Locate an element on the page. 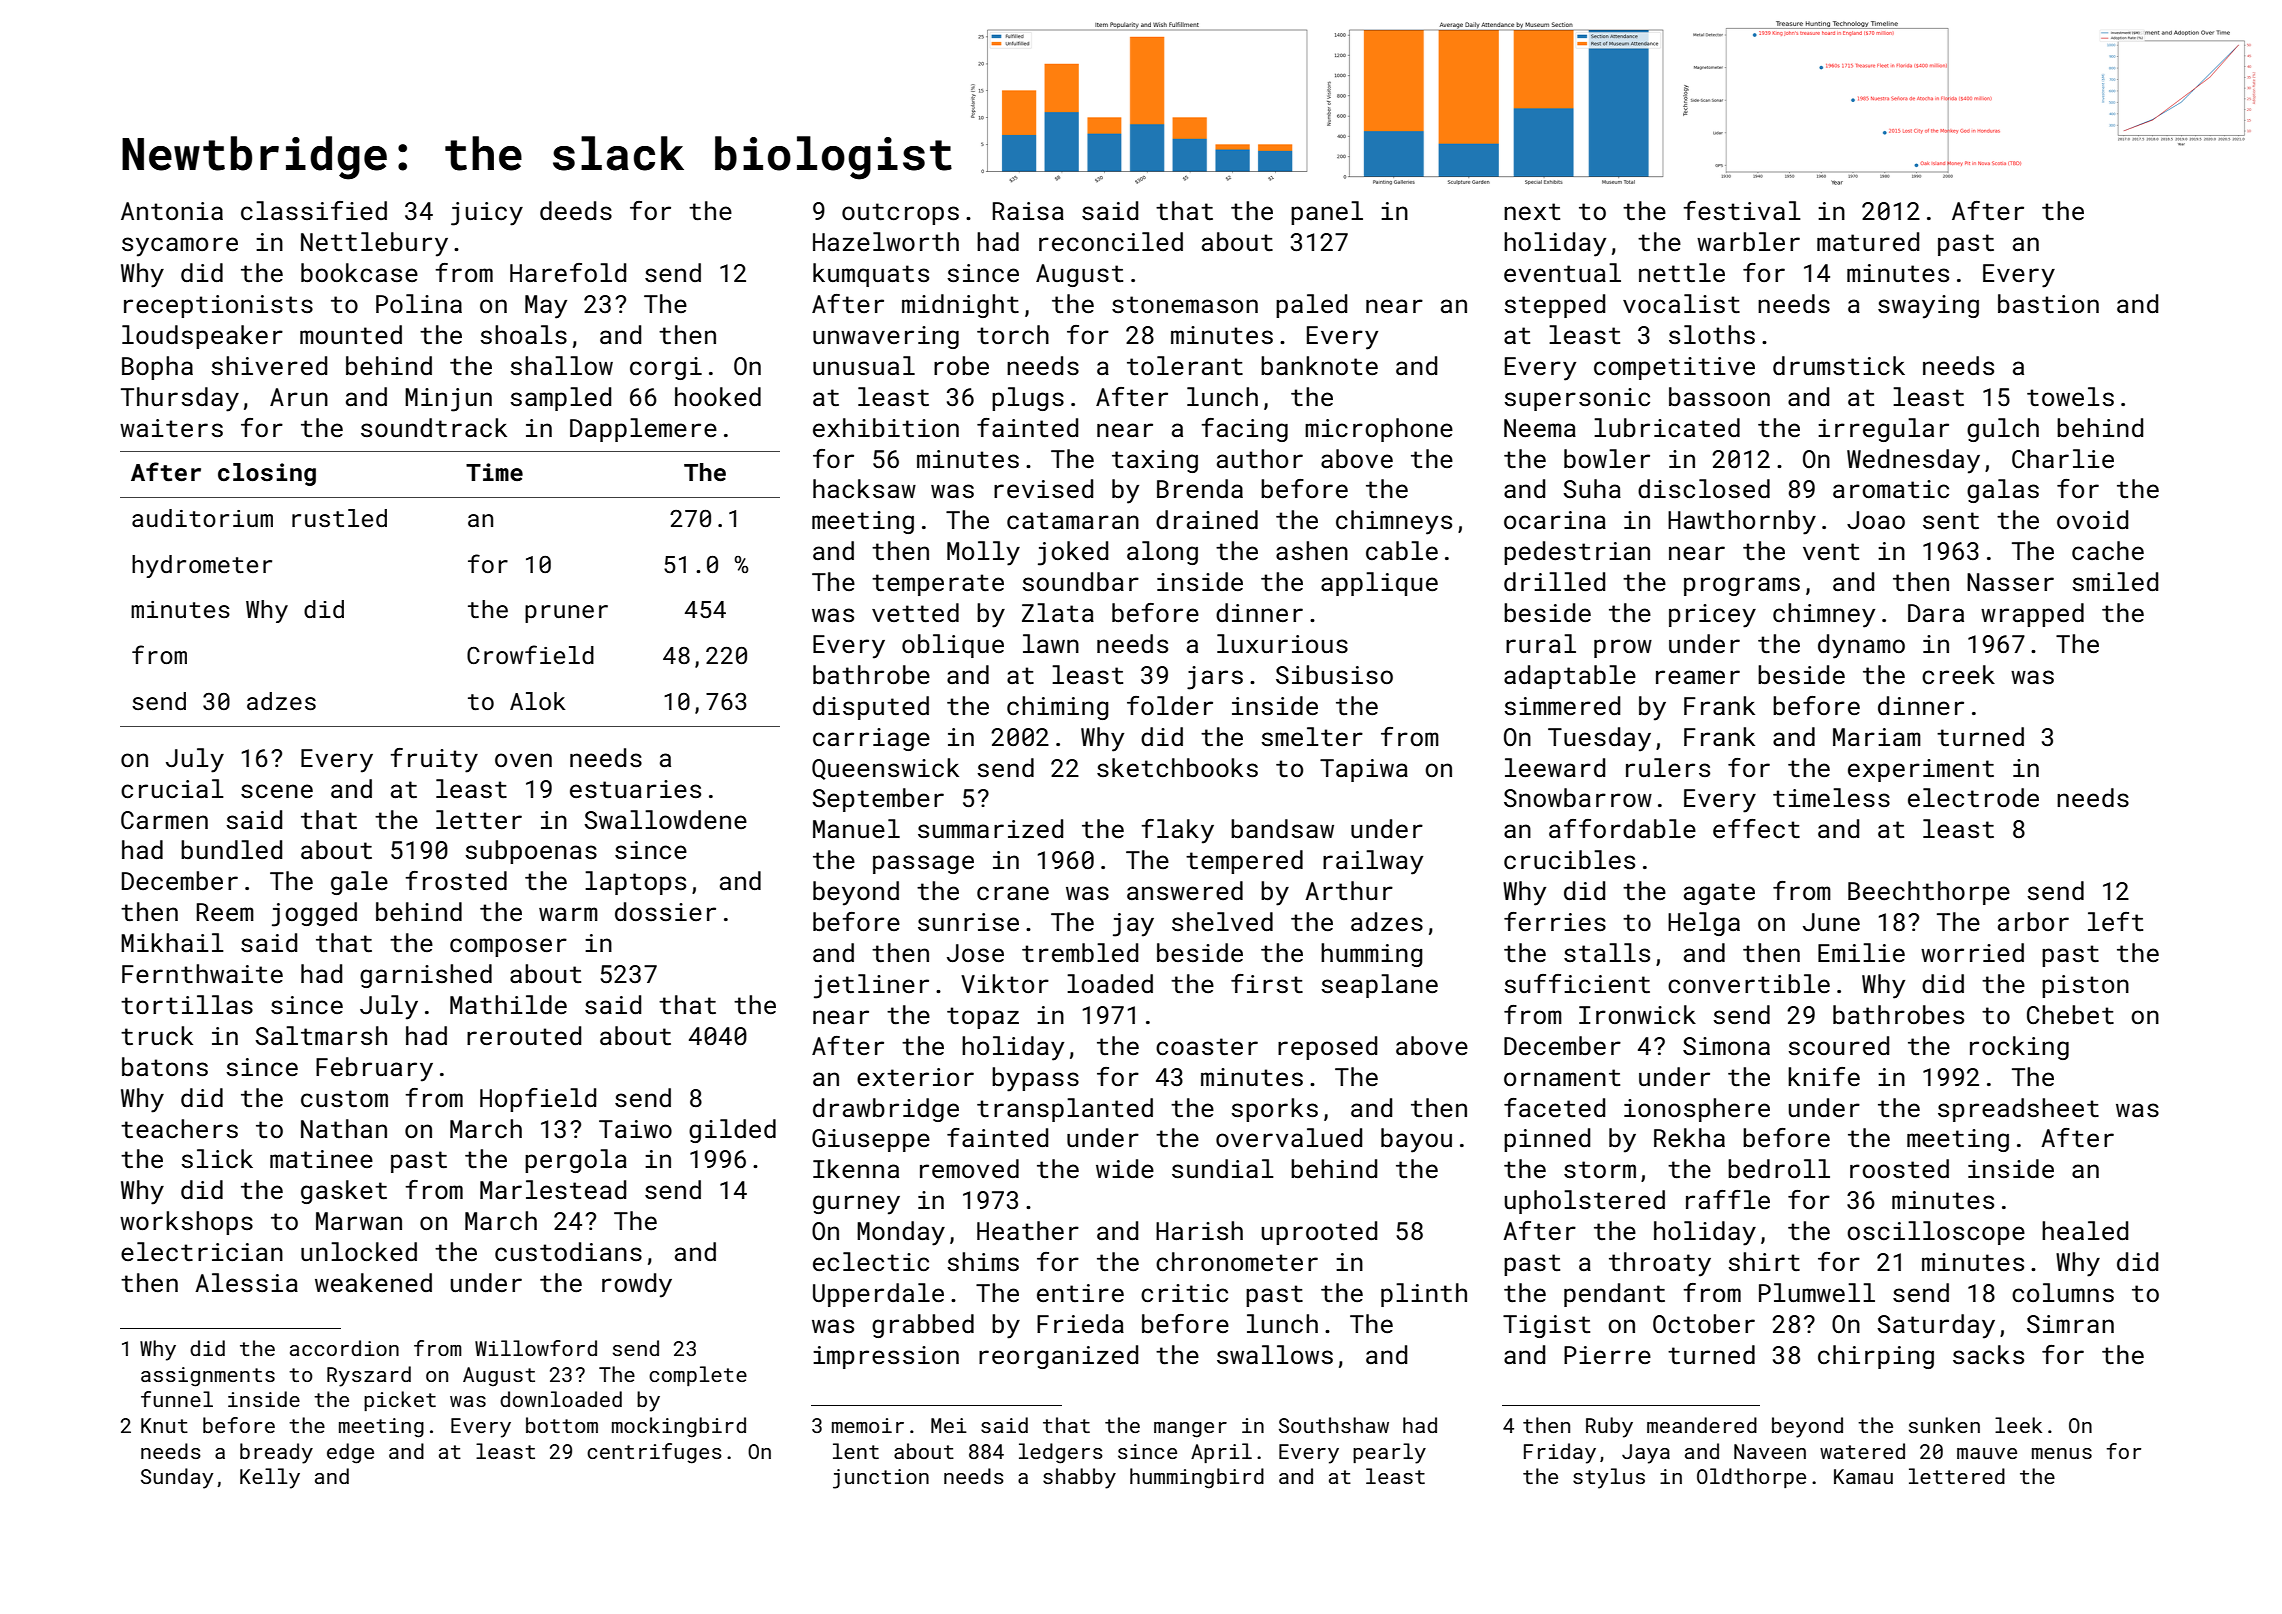 This document has height=1614, width=2282. gurney is located at coordinates (856, 1205).
